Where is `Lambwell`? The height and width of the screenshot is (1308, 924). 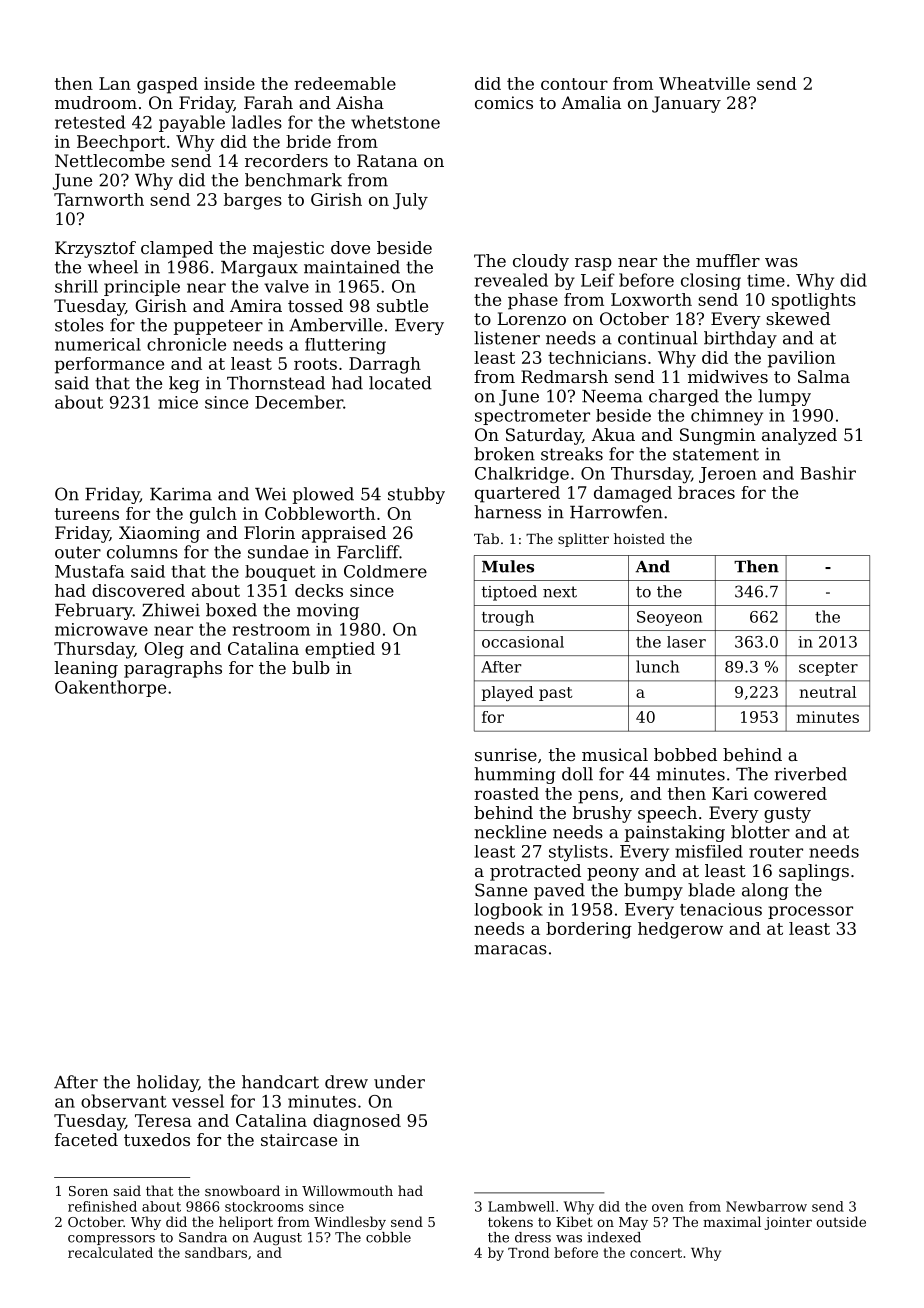
Lambwell is located at coordinates (521, 1206).
